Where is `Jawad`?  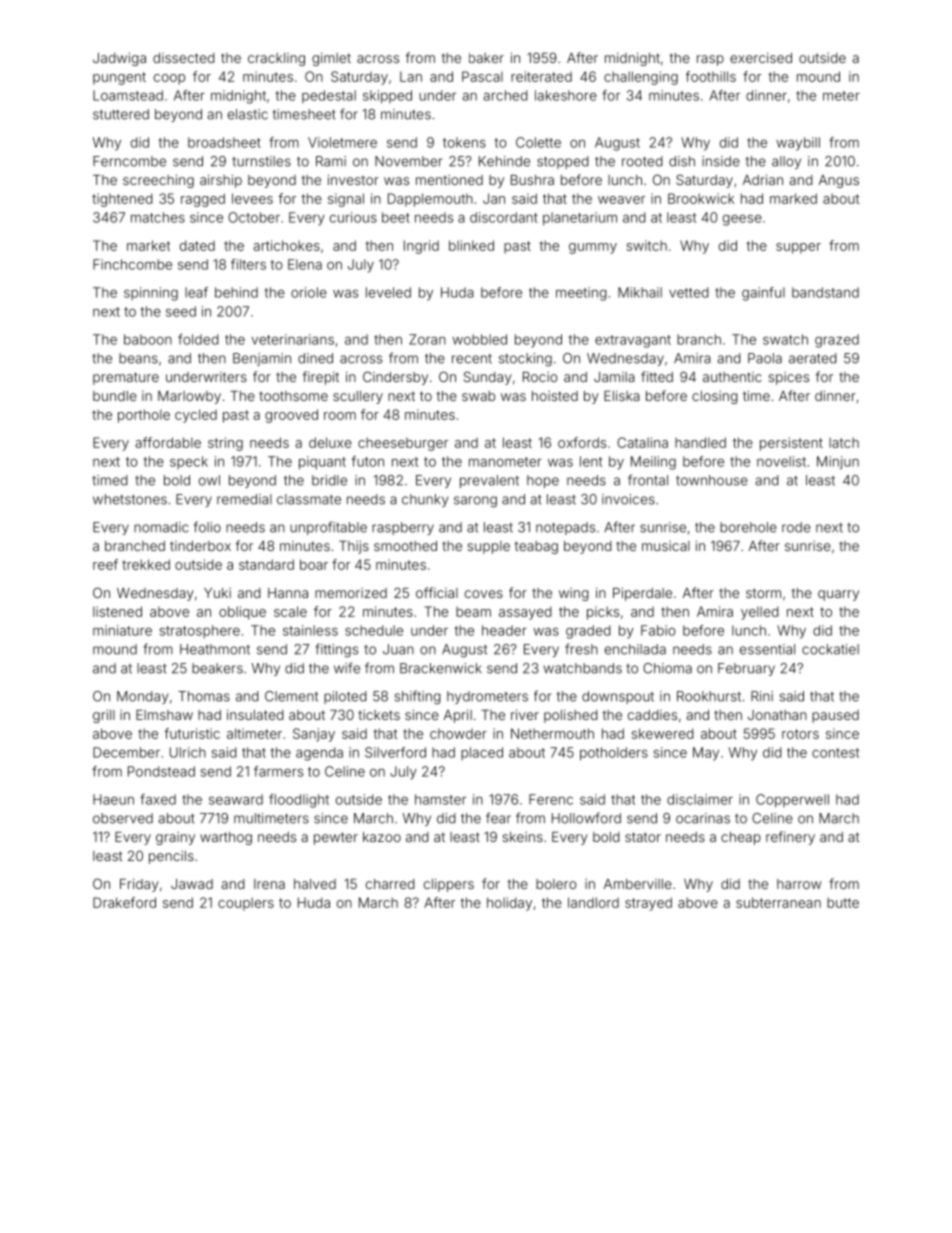 Jawad is located at coordinates (192, 884).
